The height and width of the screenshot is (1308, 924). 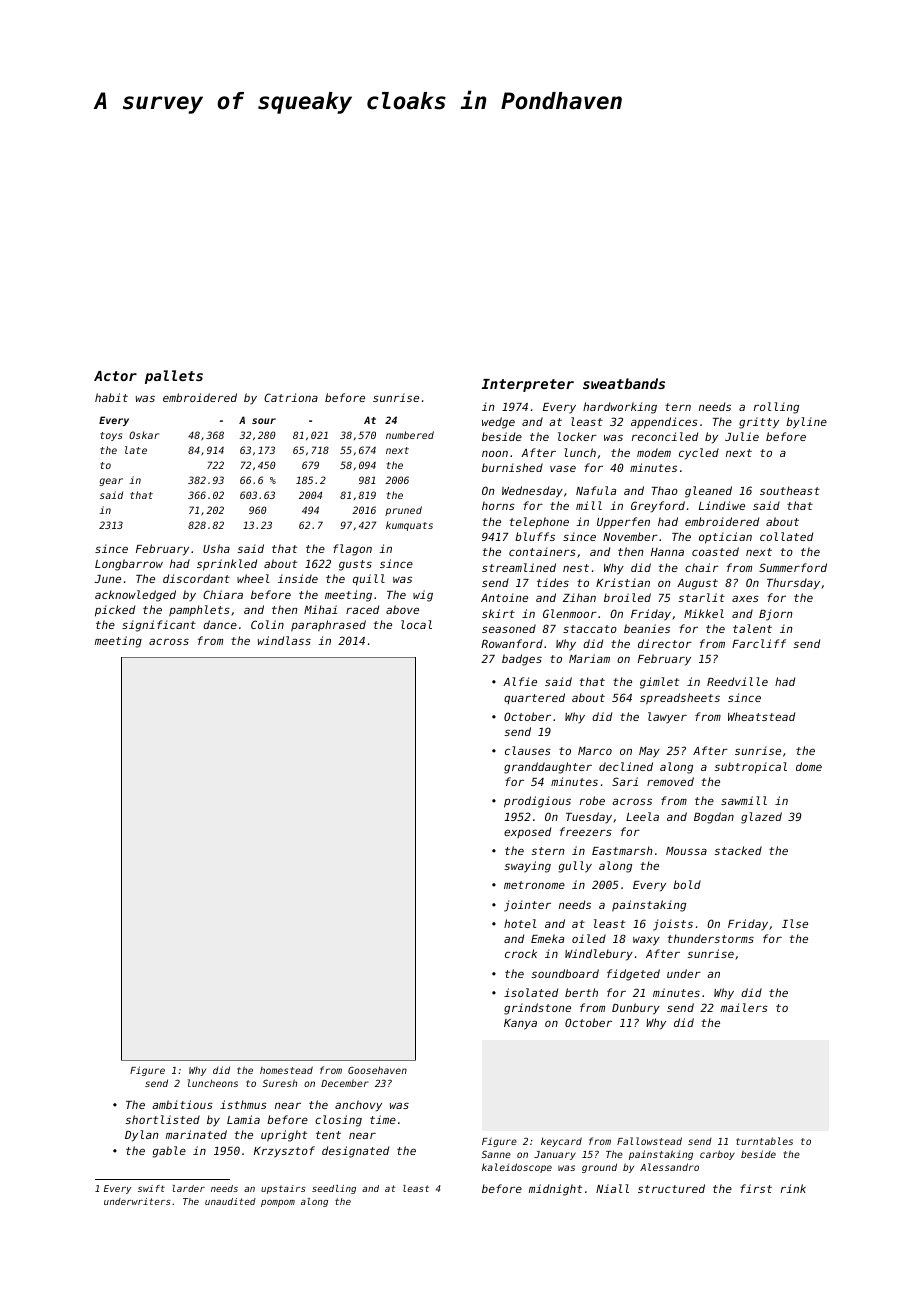 I want to click on Summerford, so click(x=793, y=567).
